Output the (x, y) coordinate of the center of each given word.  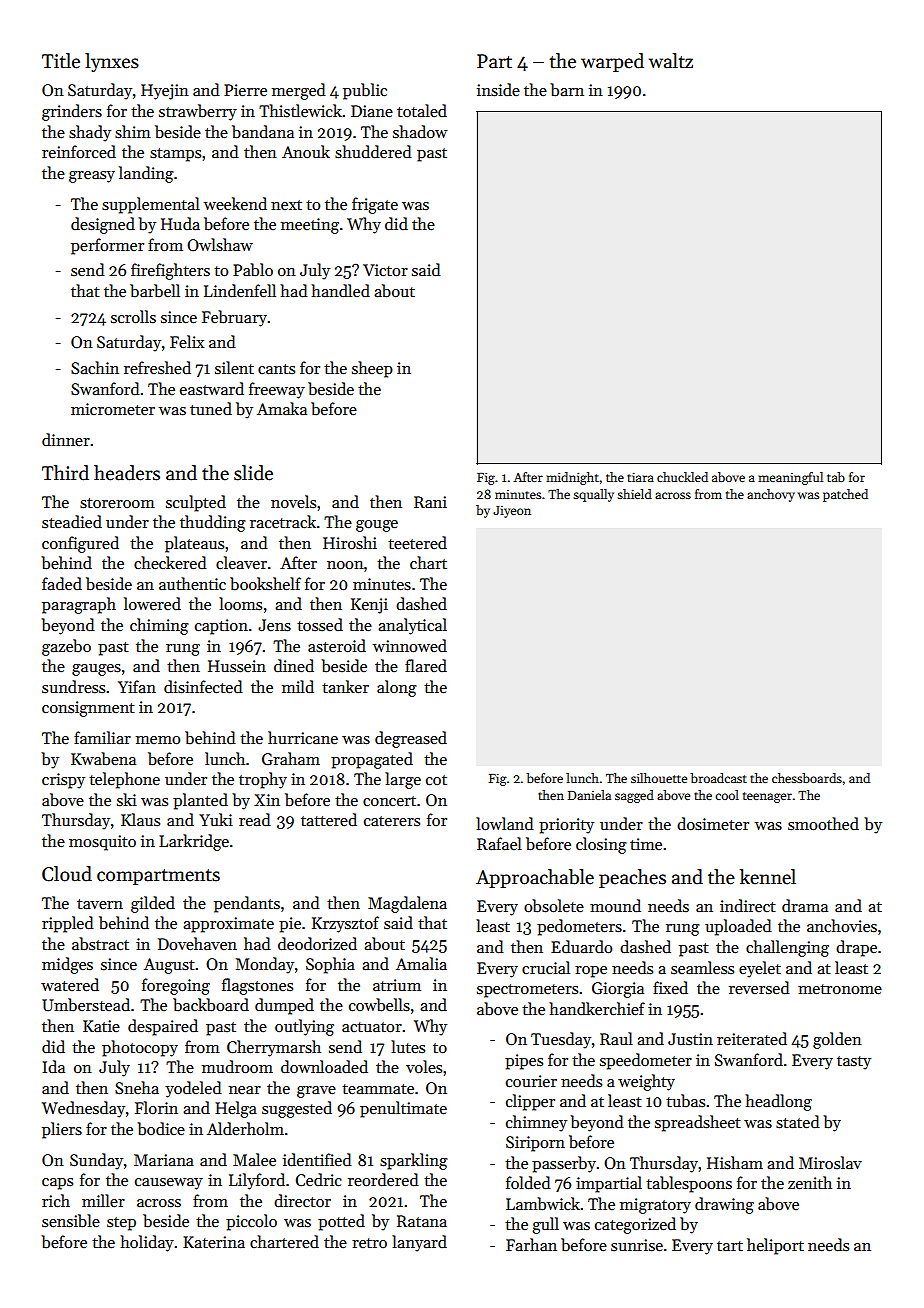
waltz (671, 61)
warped (612, 62)
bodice (161, 1129)
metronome (840, 989)
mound (615, 905)
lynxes (112, 62)
